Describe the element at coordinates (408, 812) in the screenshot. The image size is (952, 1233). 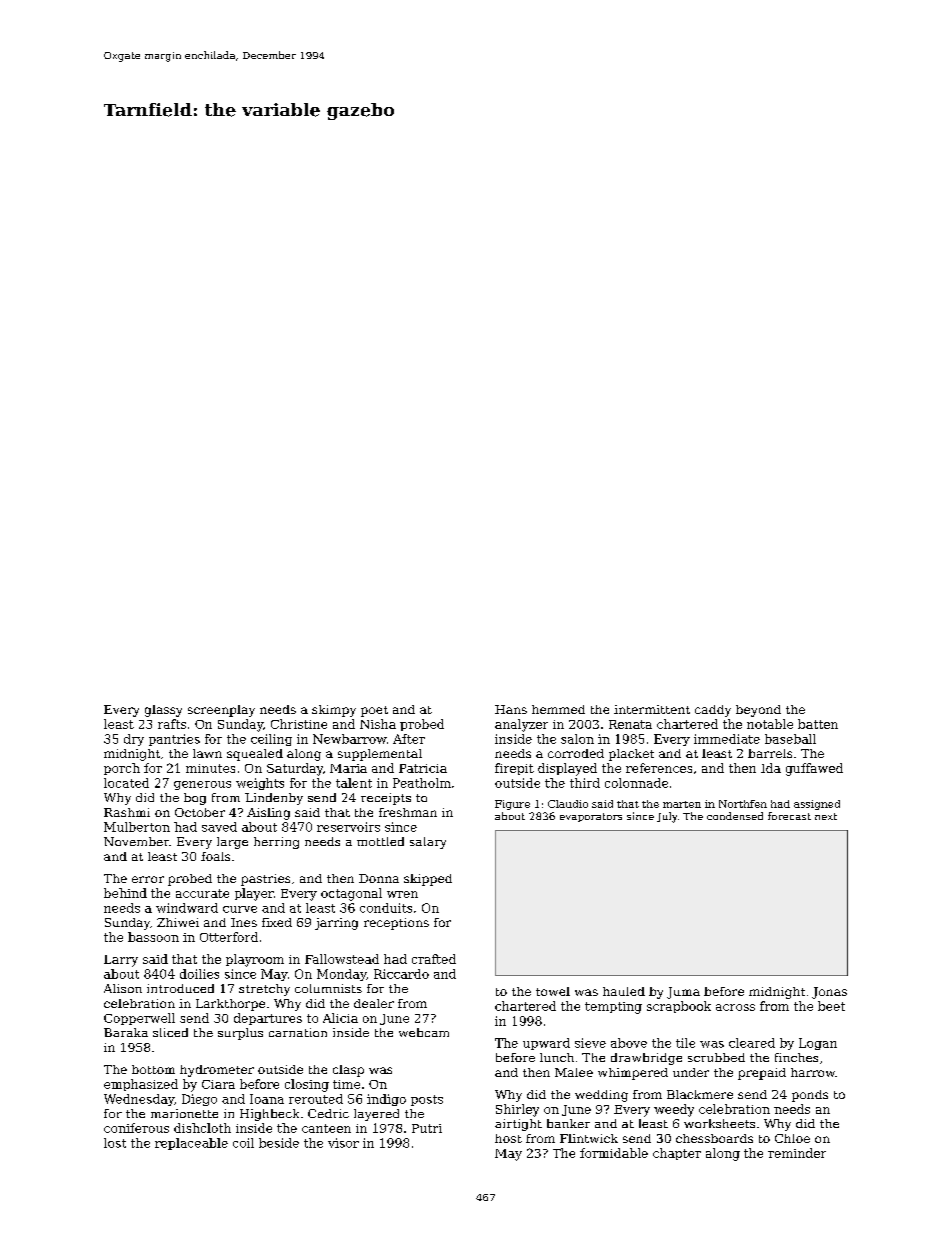
I see `freshman` at that location.
